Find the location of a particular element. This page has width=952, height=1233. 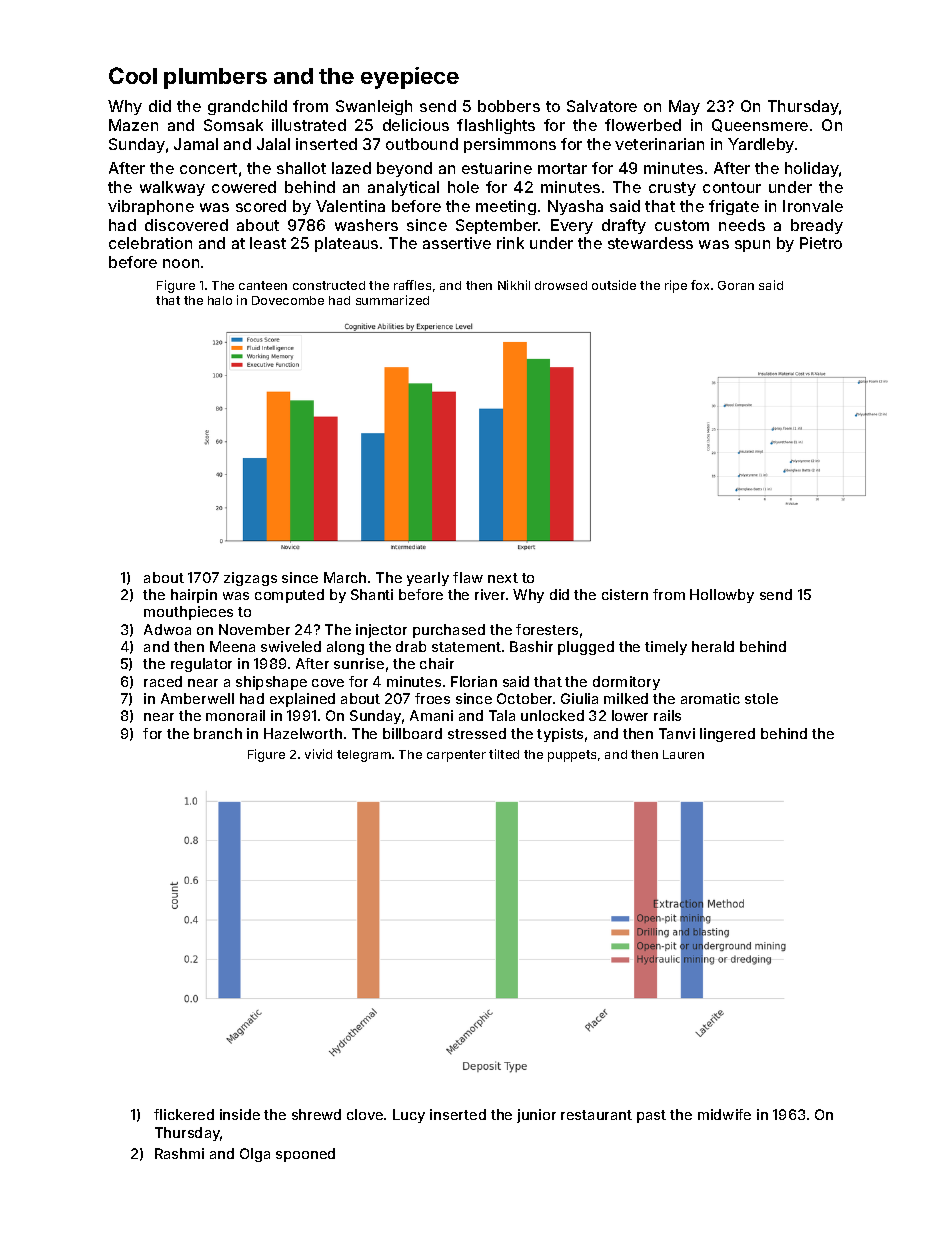

raffles is located at coordinates (412, 285).
